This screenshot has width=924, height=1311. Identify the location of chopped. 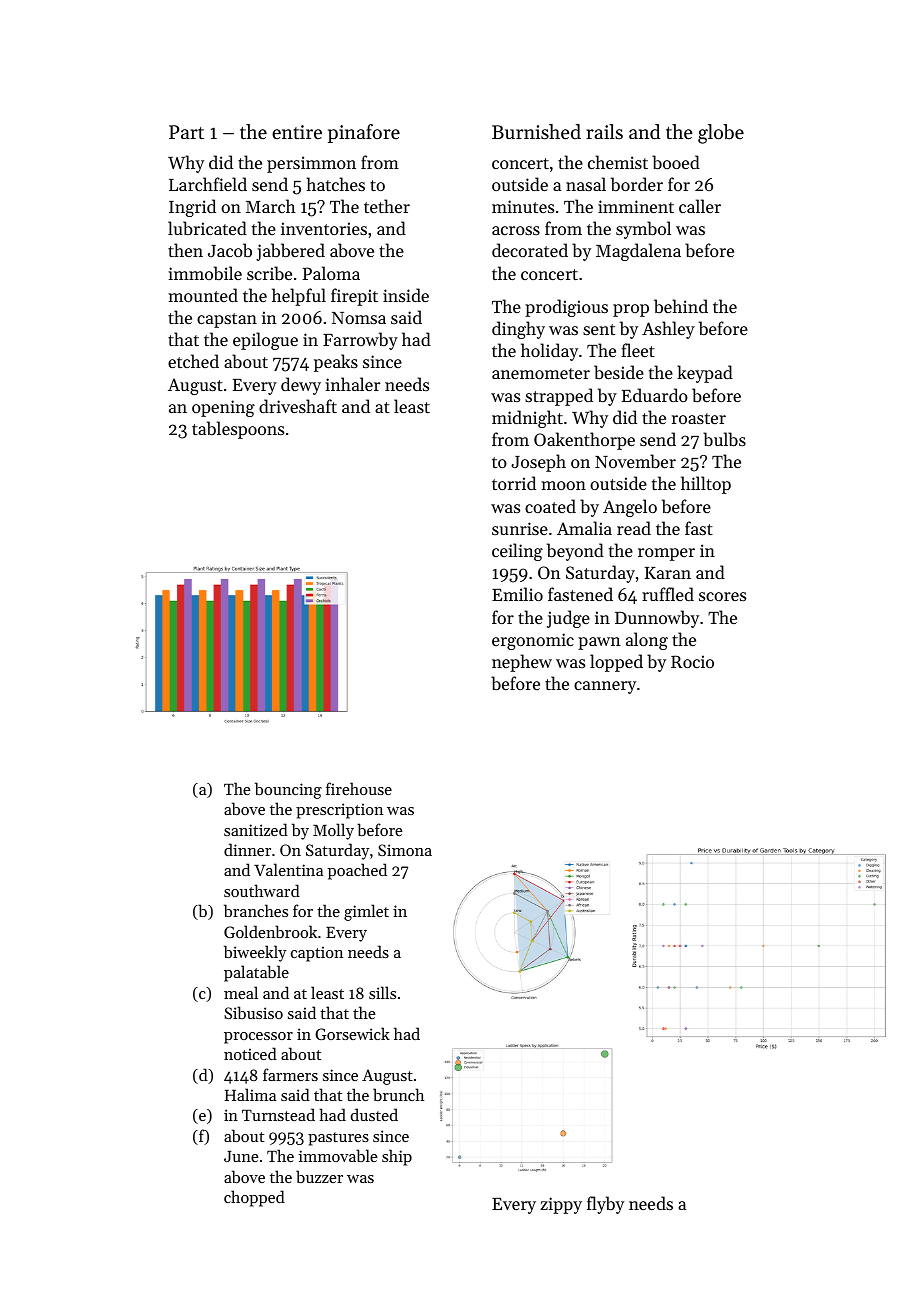
(254, 1198).
